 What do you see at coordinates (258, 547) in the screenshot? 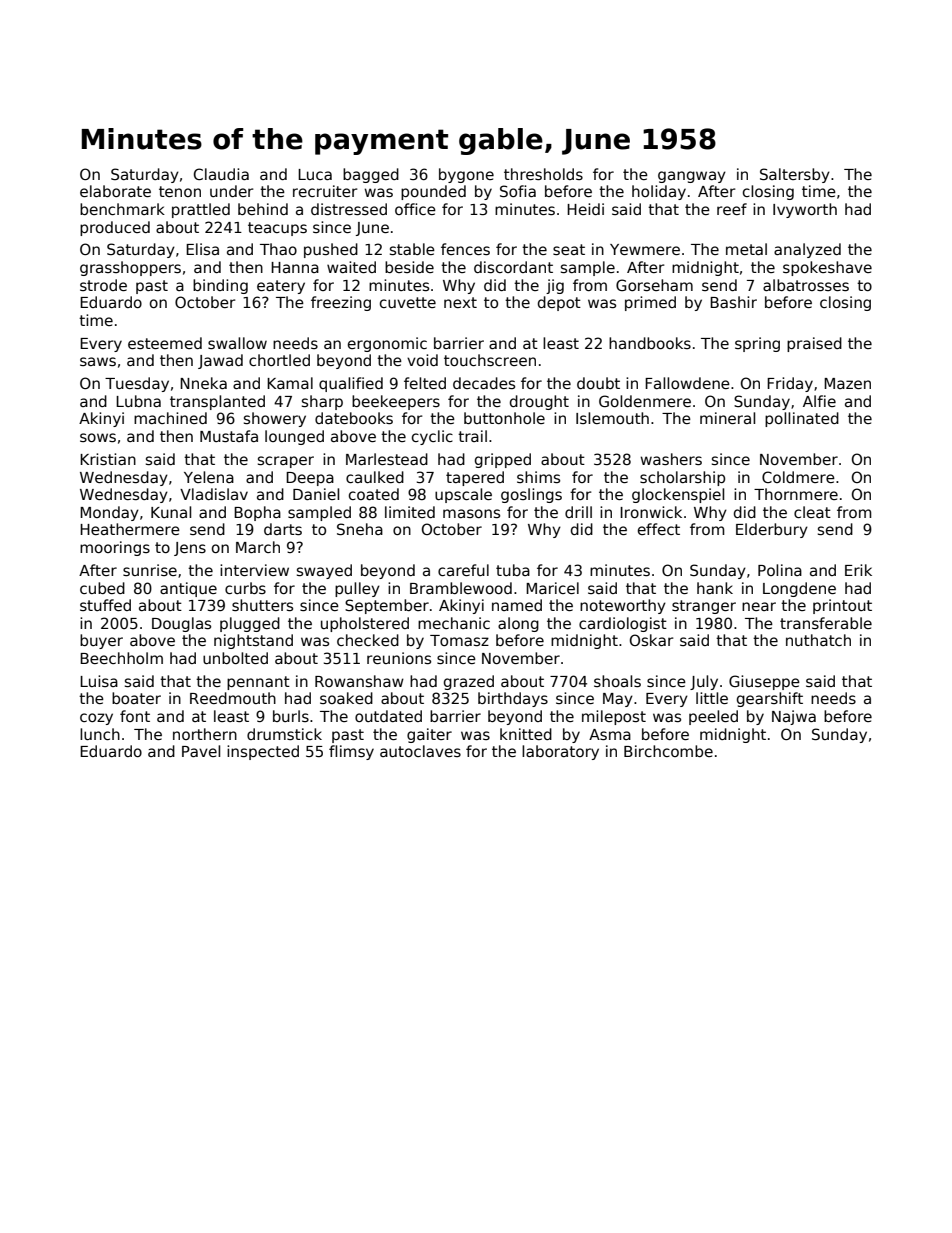
I see `March` at bounding box center [258, 547].
